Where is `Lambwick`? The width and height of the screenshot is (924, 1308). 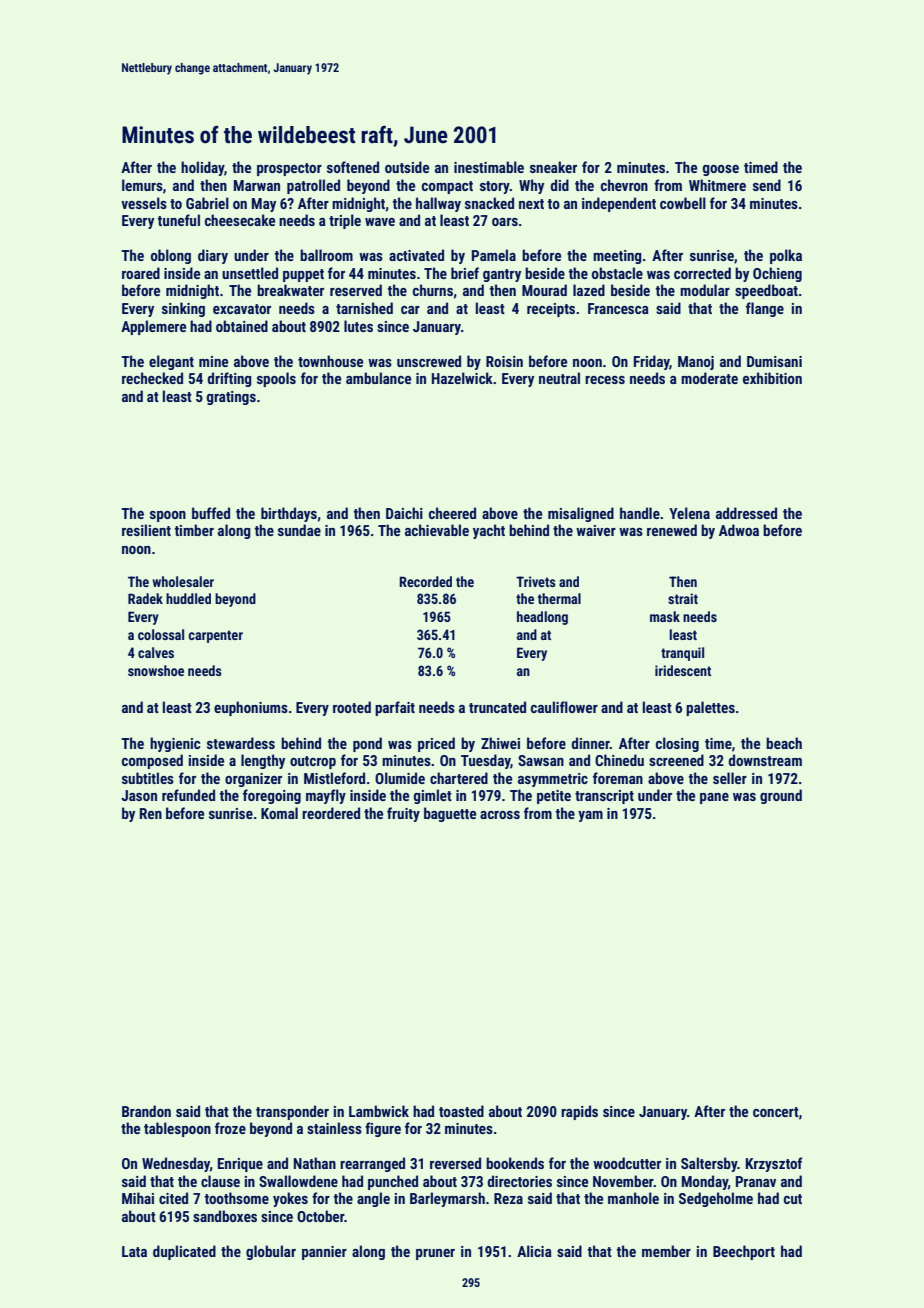
Lambwick is located at coordinates (379, 1111).
